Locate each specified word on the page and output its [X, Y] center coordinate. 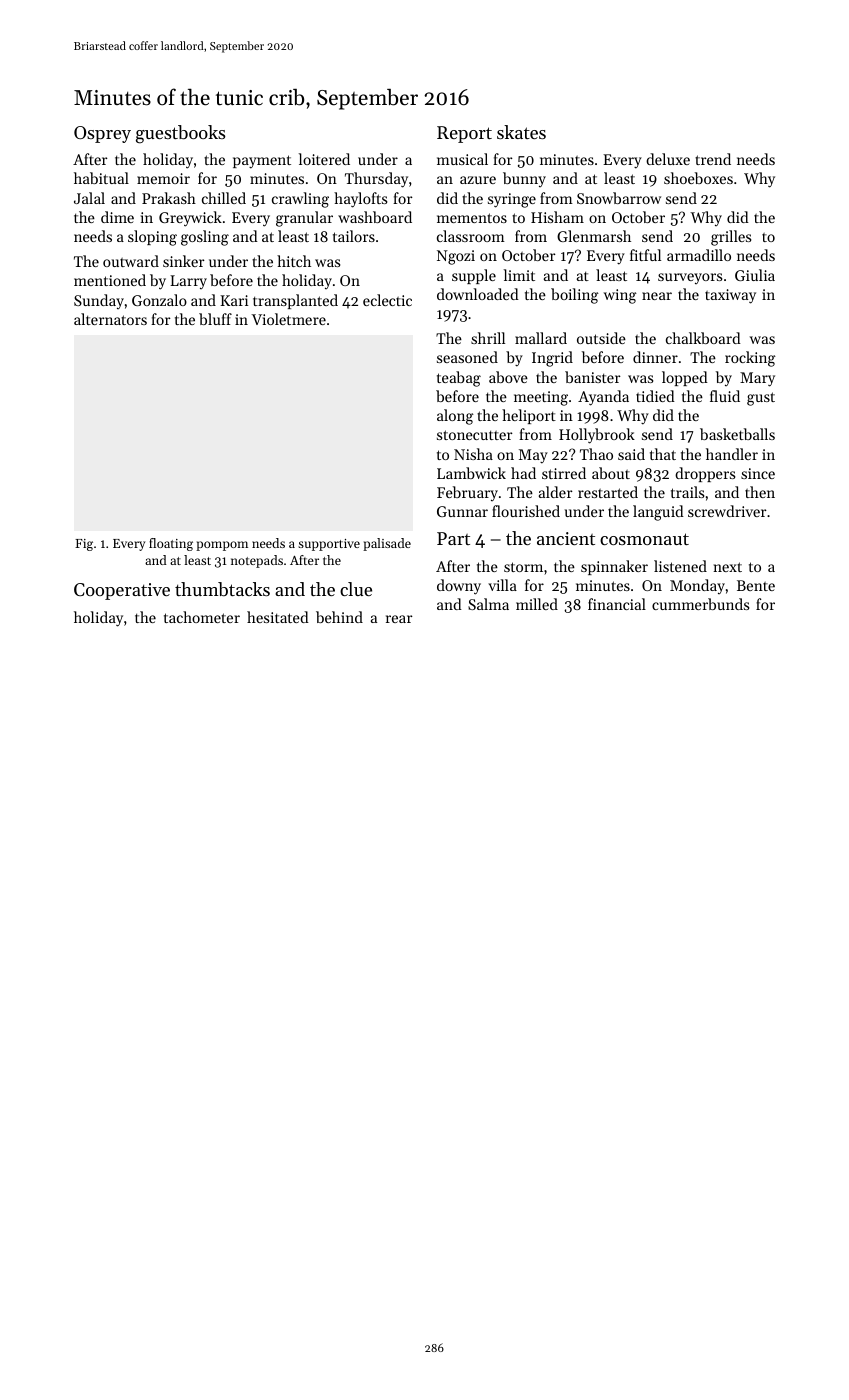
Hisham [557, 217]
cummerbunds [700, 604]
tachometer [202, 617]
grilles [731, 238]
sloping [152, 238]
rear [399, 619]
